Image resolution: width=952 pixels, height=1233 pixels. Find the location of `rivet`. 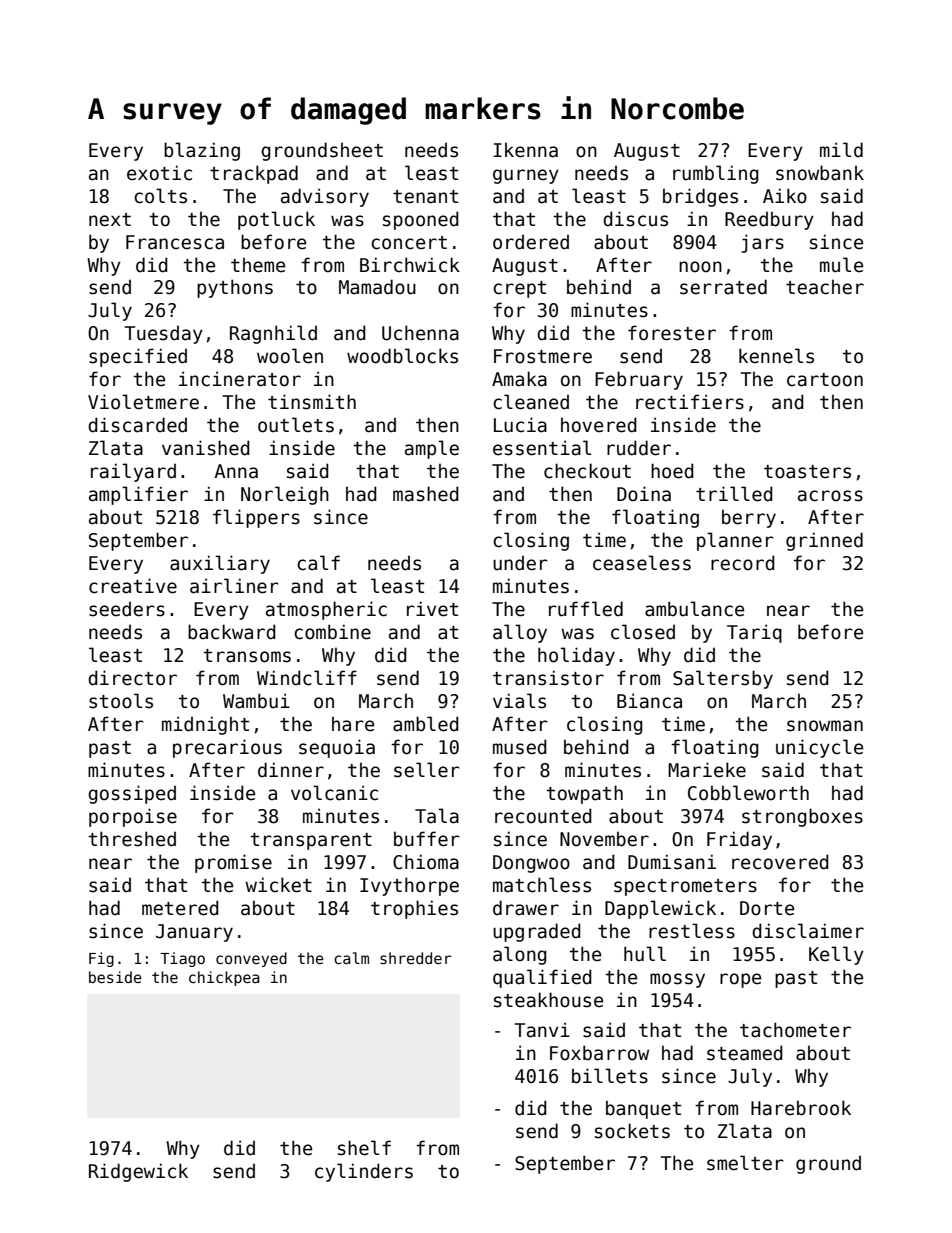

rivet is located at coordinates (432, 609).
